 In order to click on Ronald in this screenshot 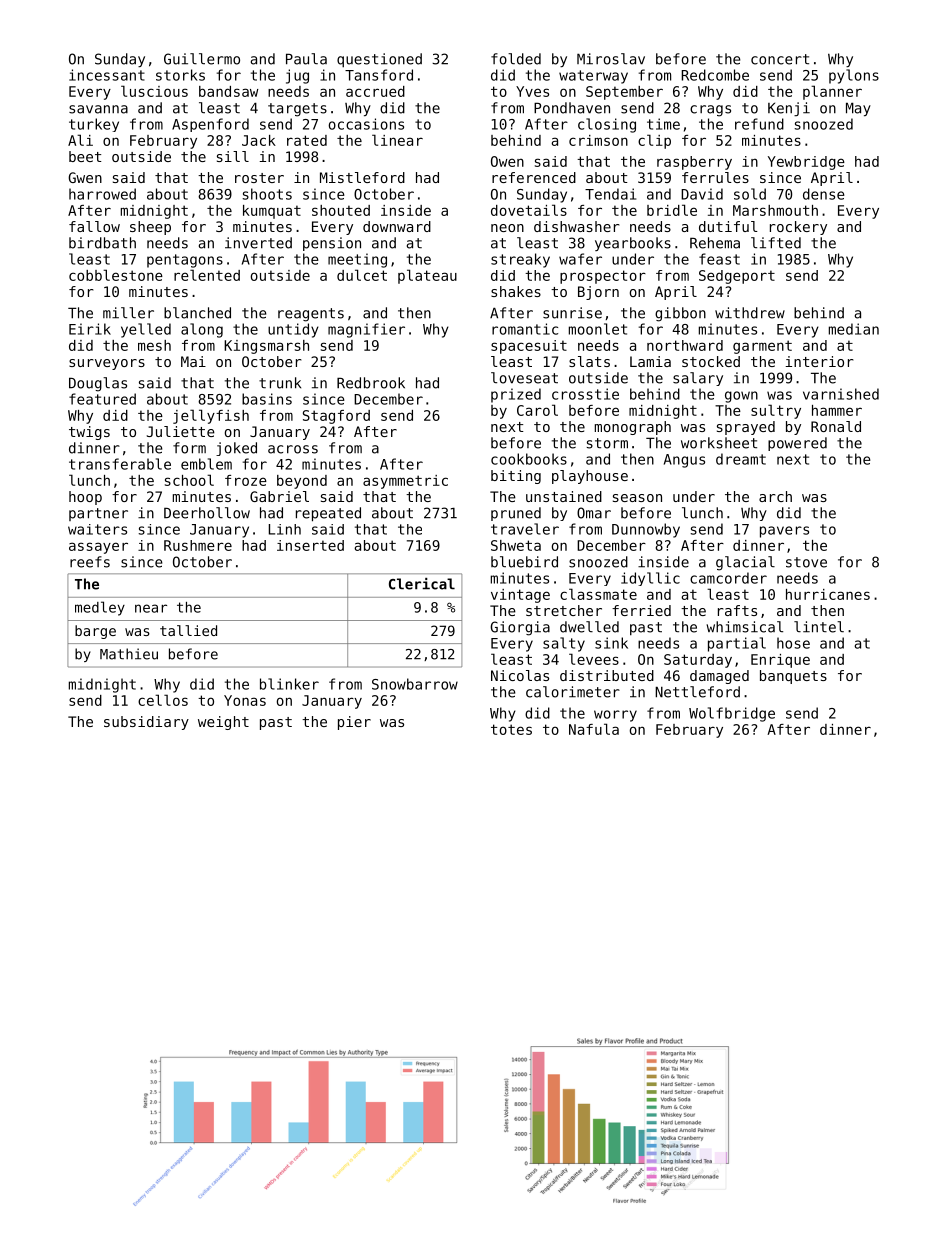, I will do `click(836, 426)`.
